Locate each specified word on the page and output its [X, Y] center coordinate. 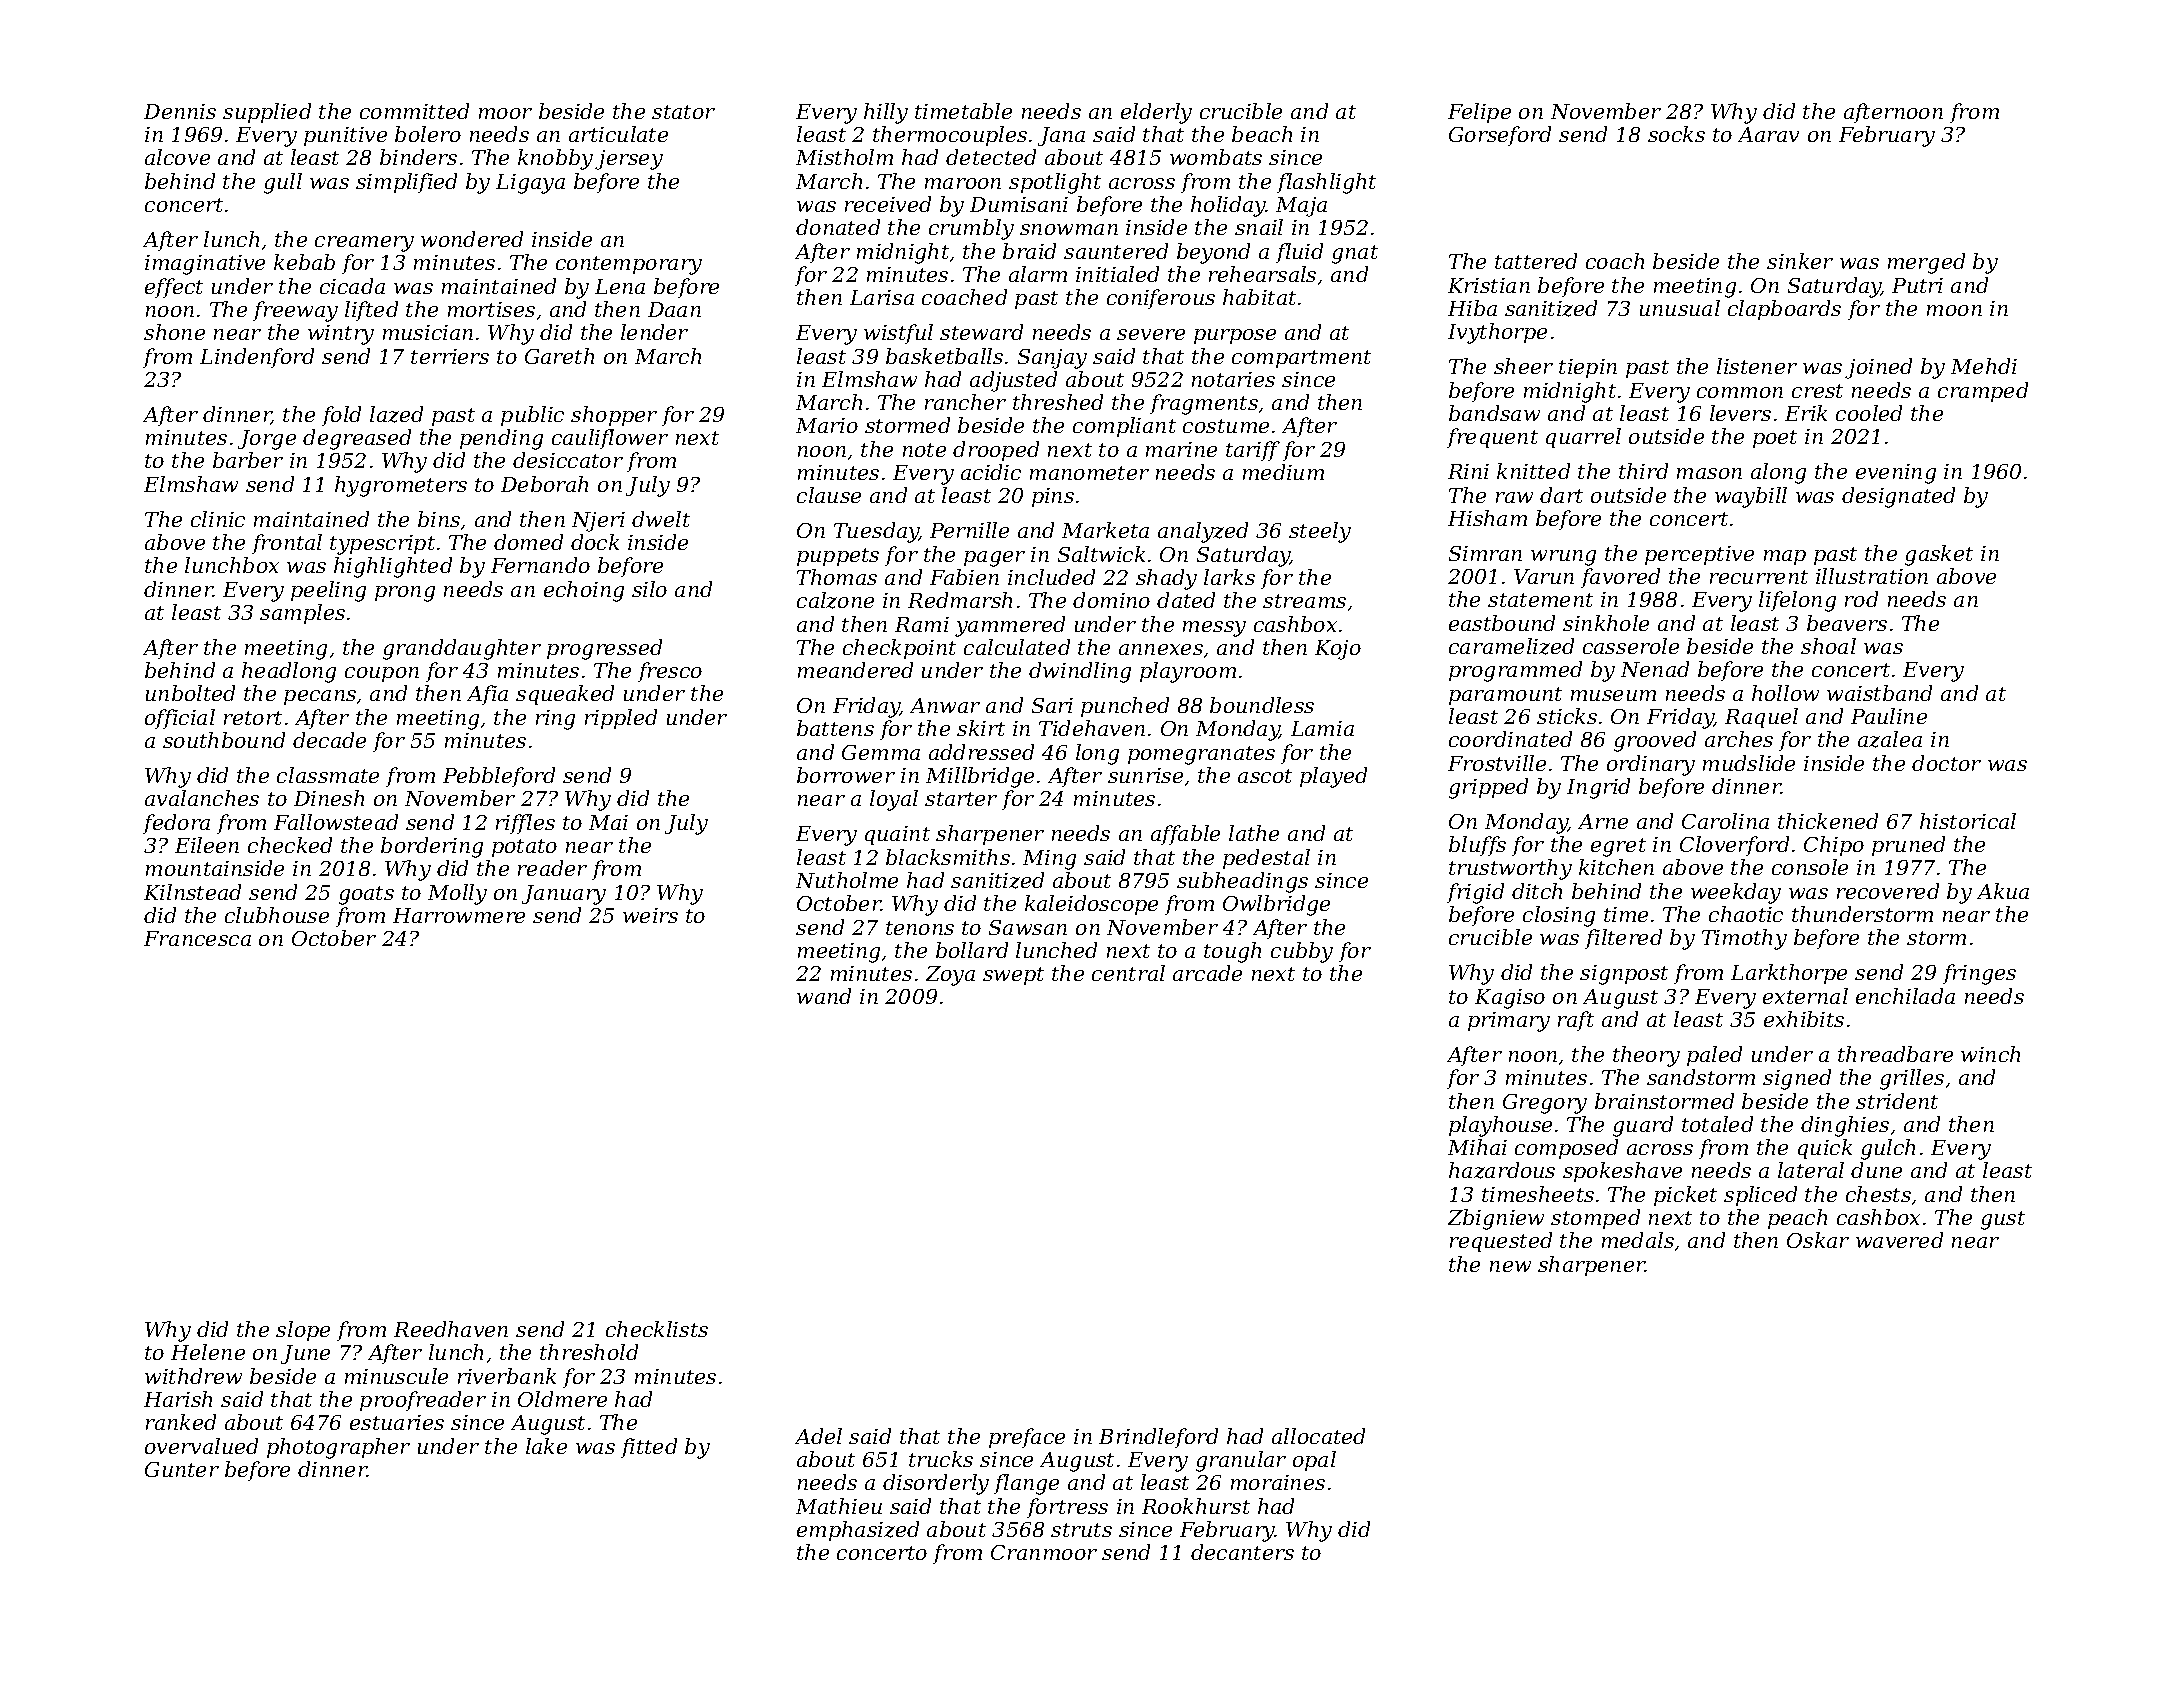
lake [546, 1446]
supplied [267, 113]
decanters [1242, 1552]
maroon [963, 183]
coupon [382, 674]
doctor [1946, 763]
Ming [1049, 860]
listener [1757, 366]
